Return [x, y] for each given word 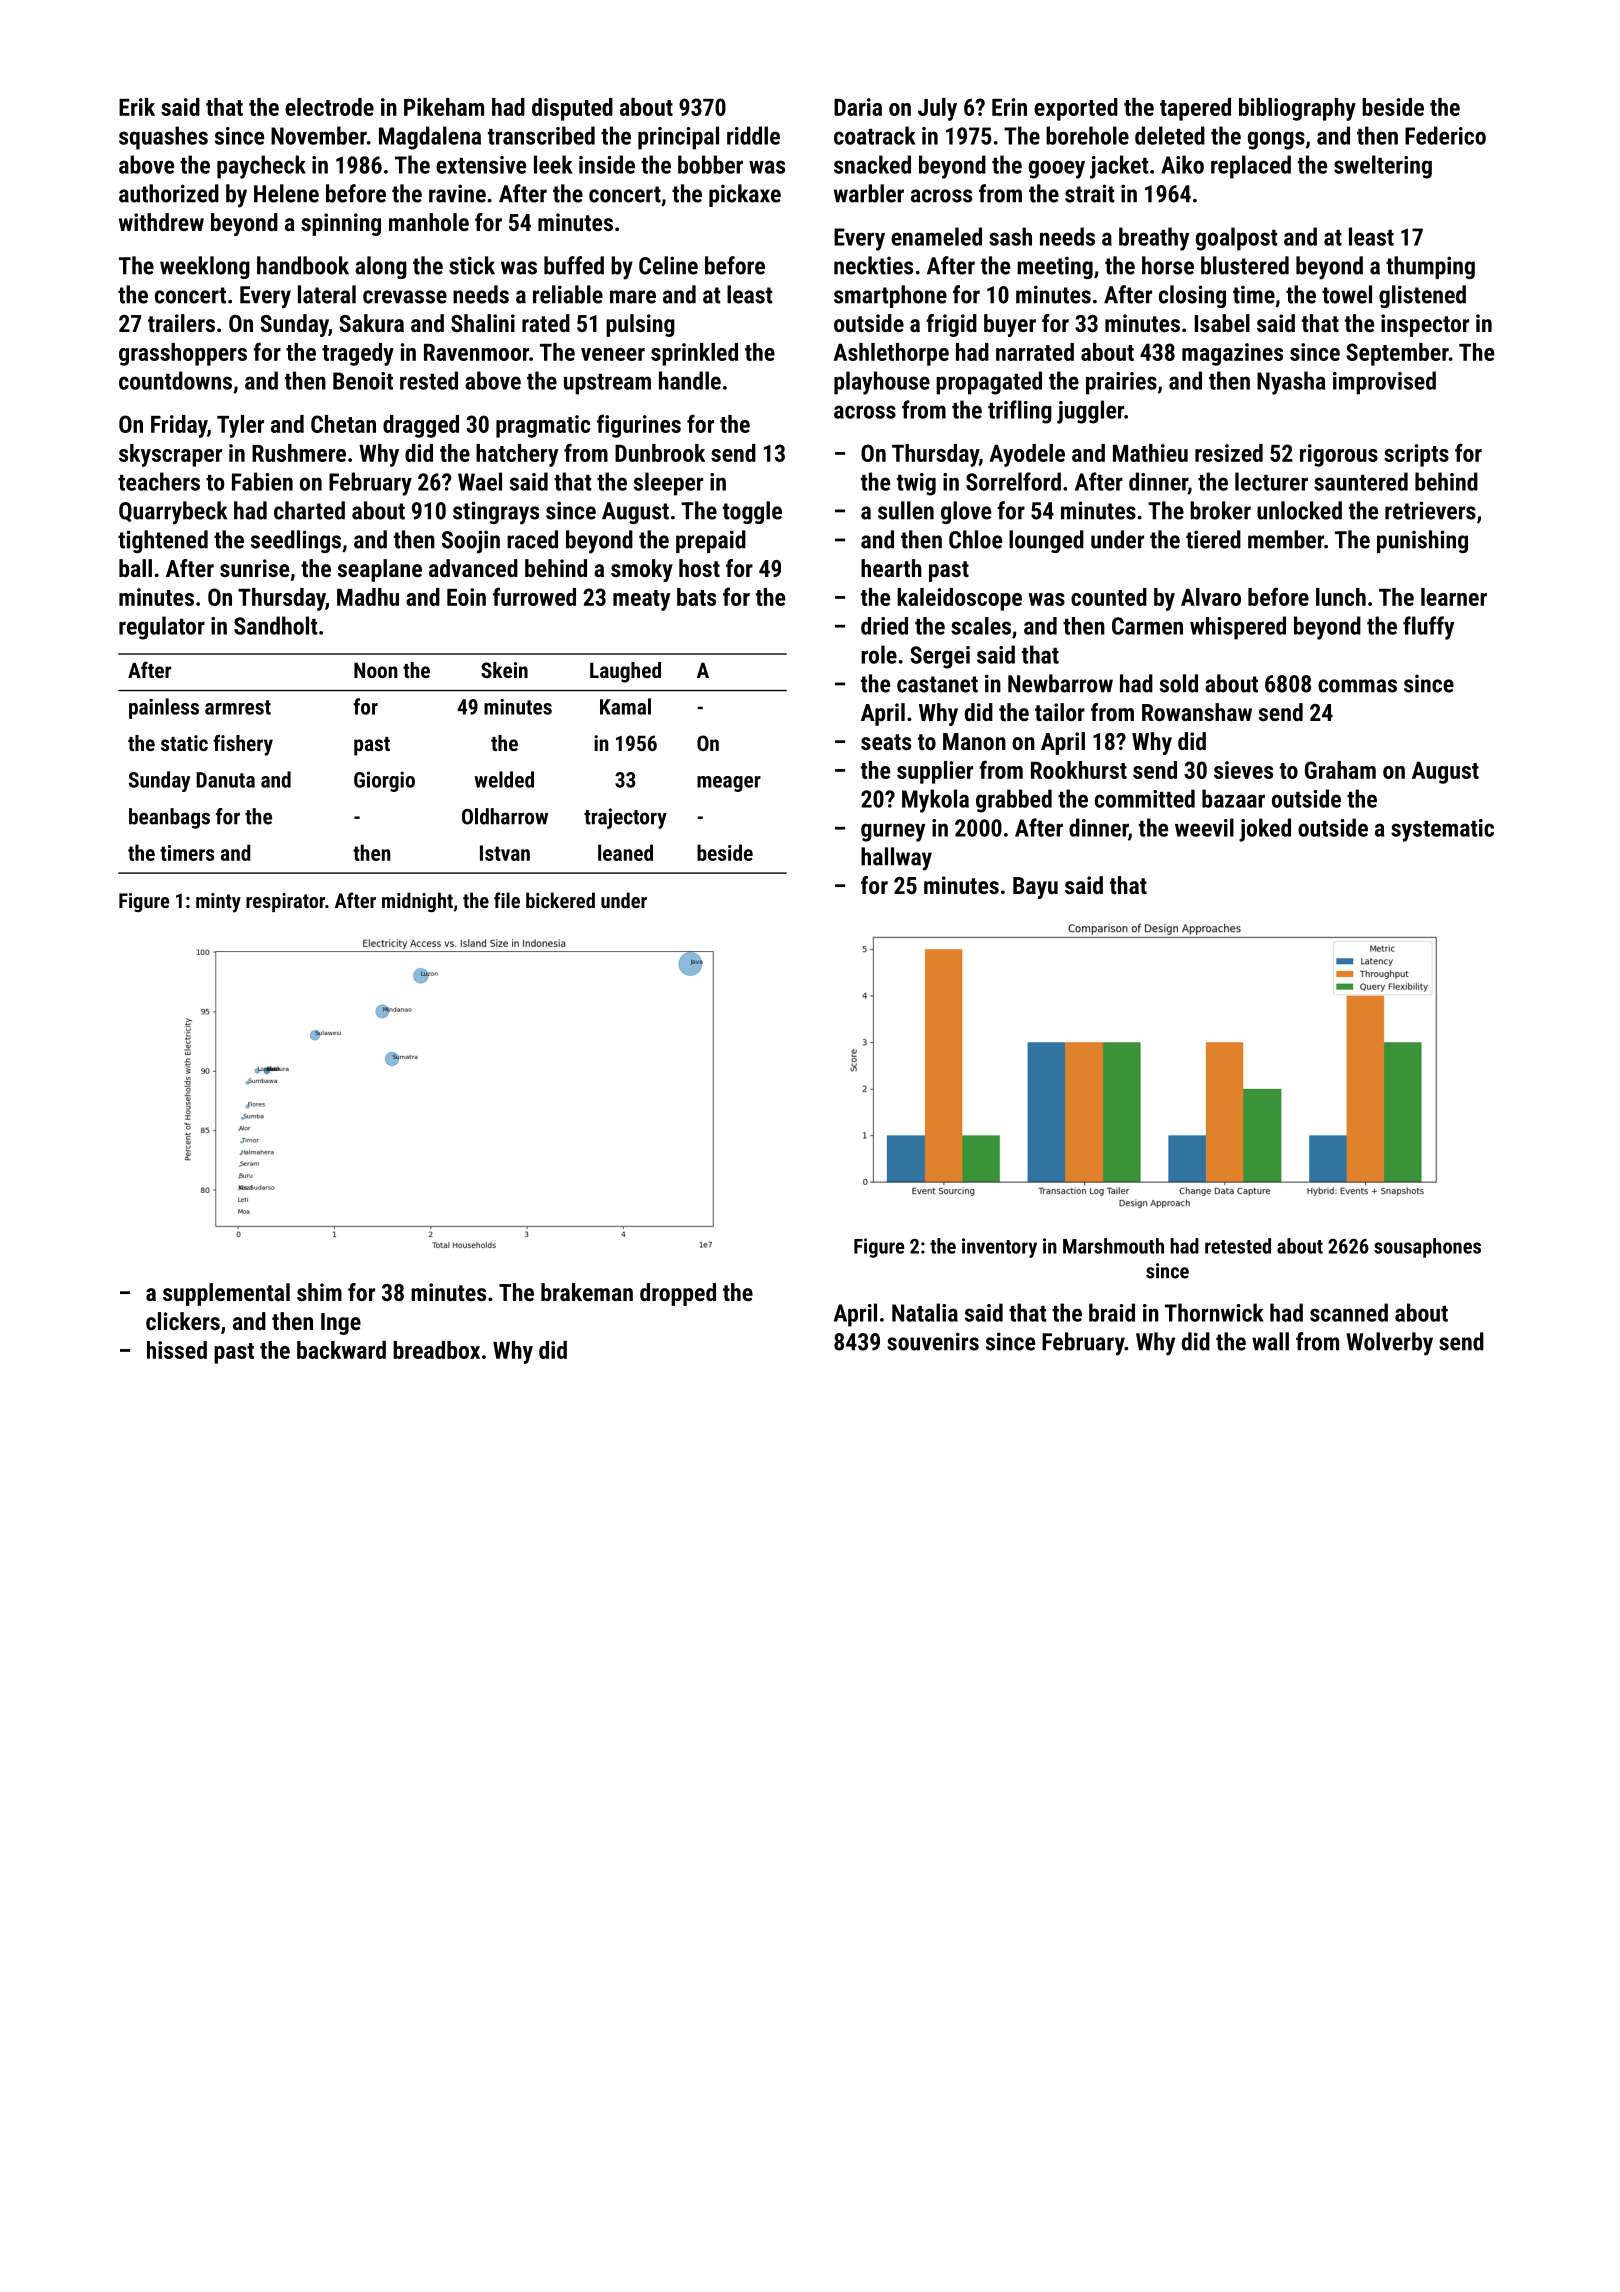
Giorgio [384, 781]
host [699, 568]
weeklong [205, 267]
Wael [480, 481]
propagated [989, 383]
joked [1265, 830]
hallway [896, 859]
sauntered [1361, 481]
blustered [1245, 265]
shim [319, 1292]
